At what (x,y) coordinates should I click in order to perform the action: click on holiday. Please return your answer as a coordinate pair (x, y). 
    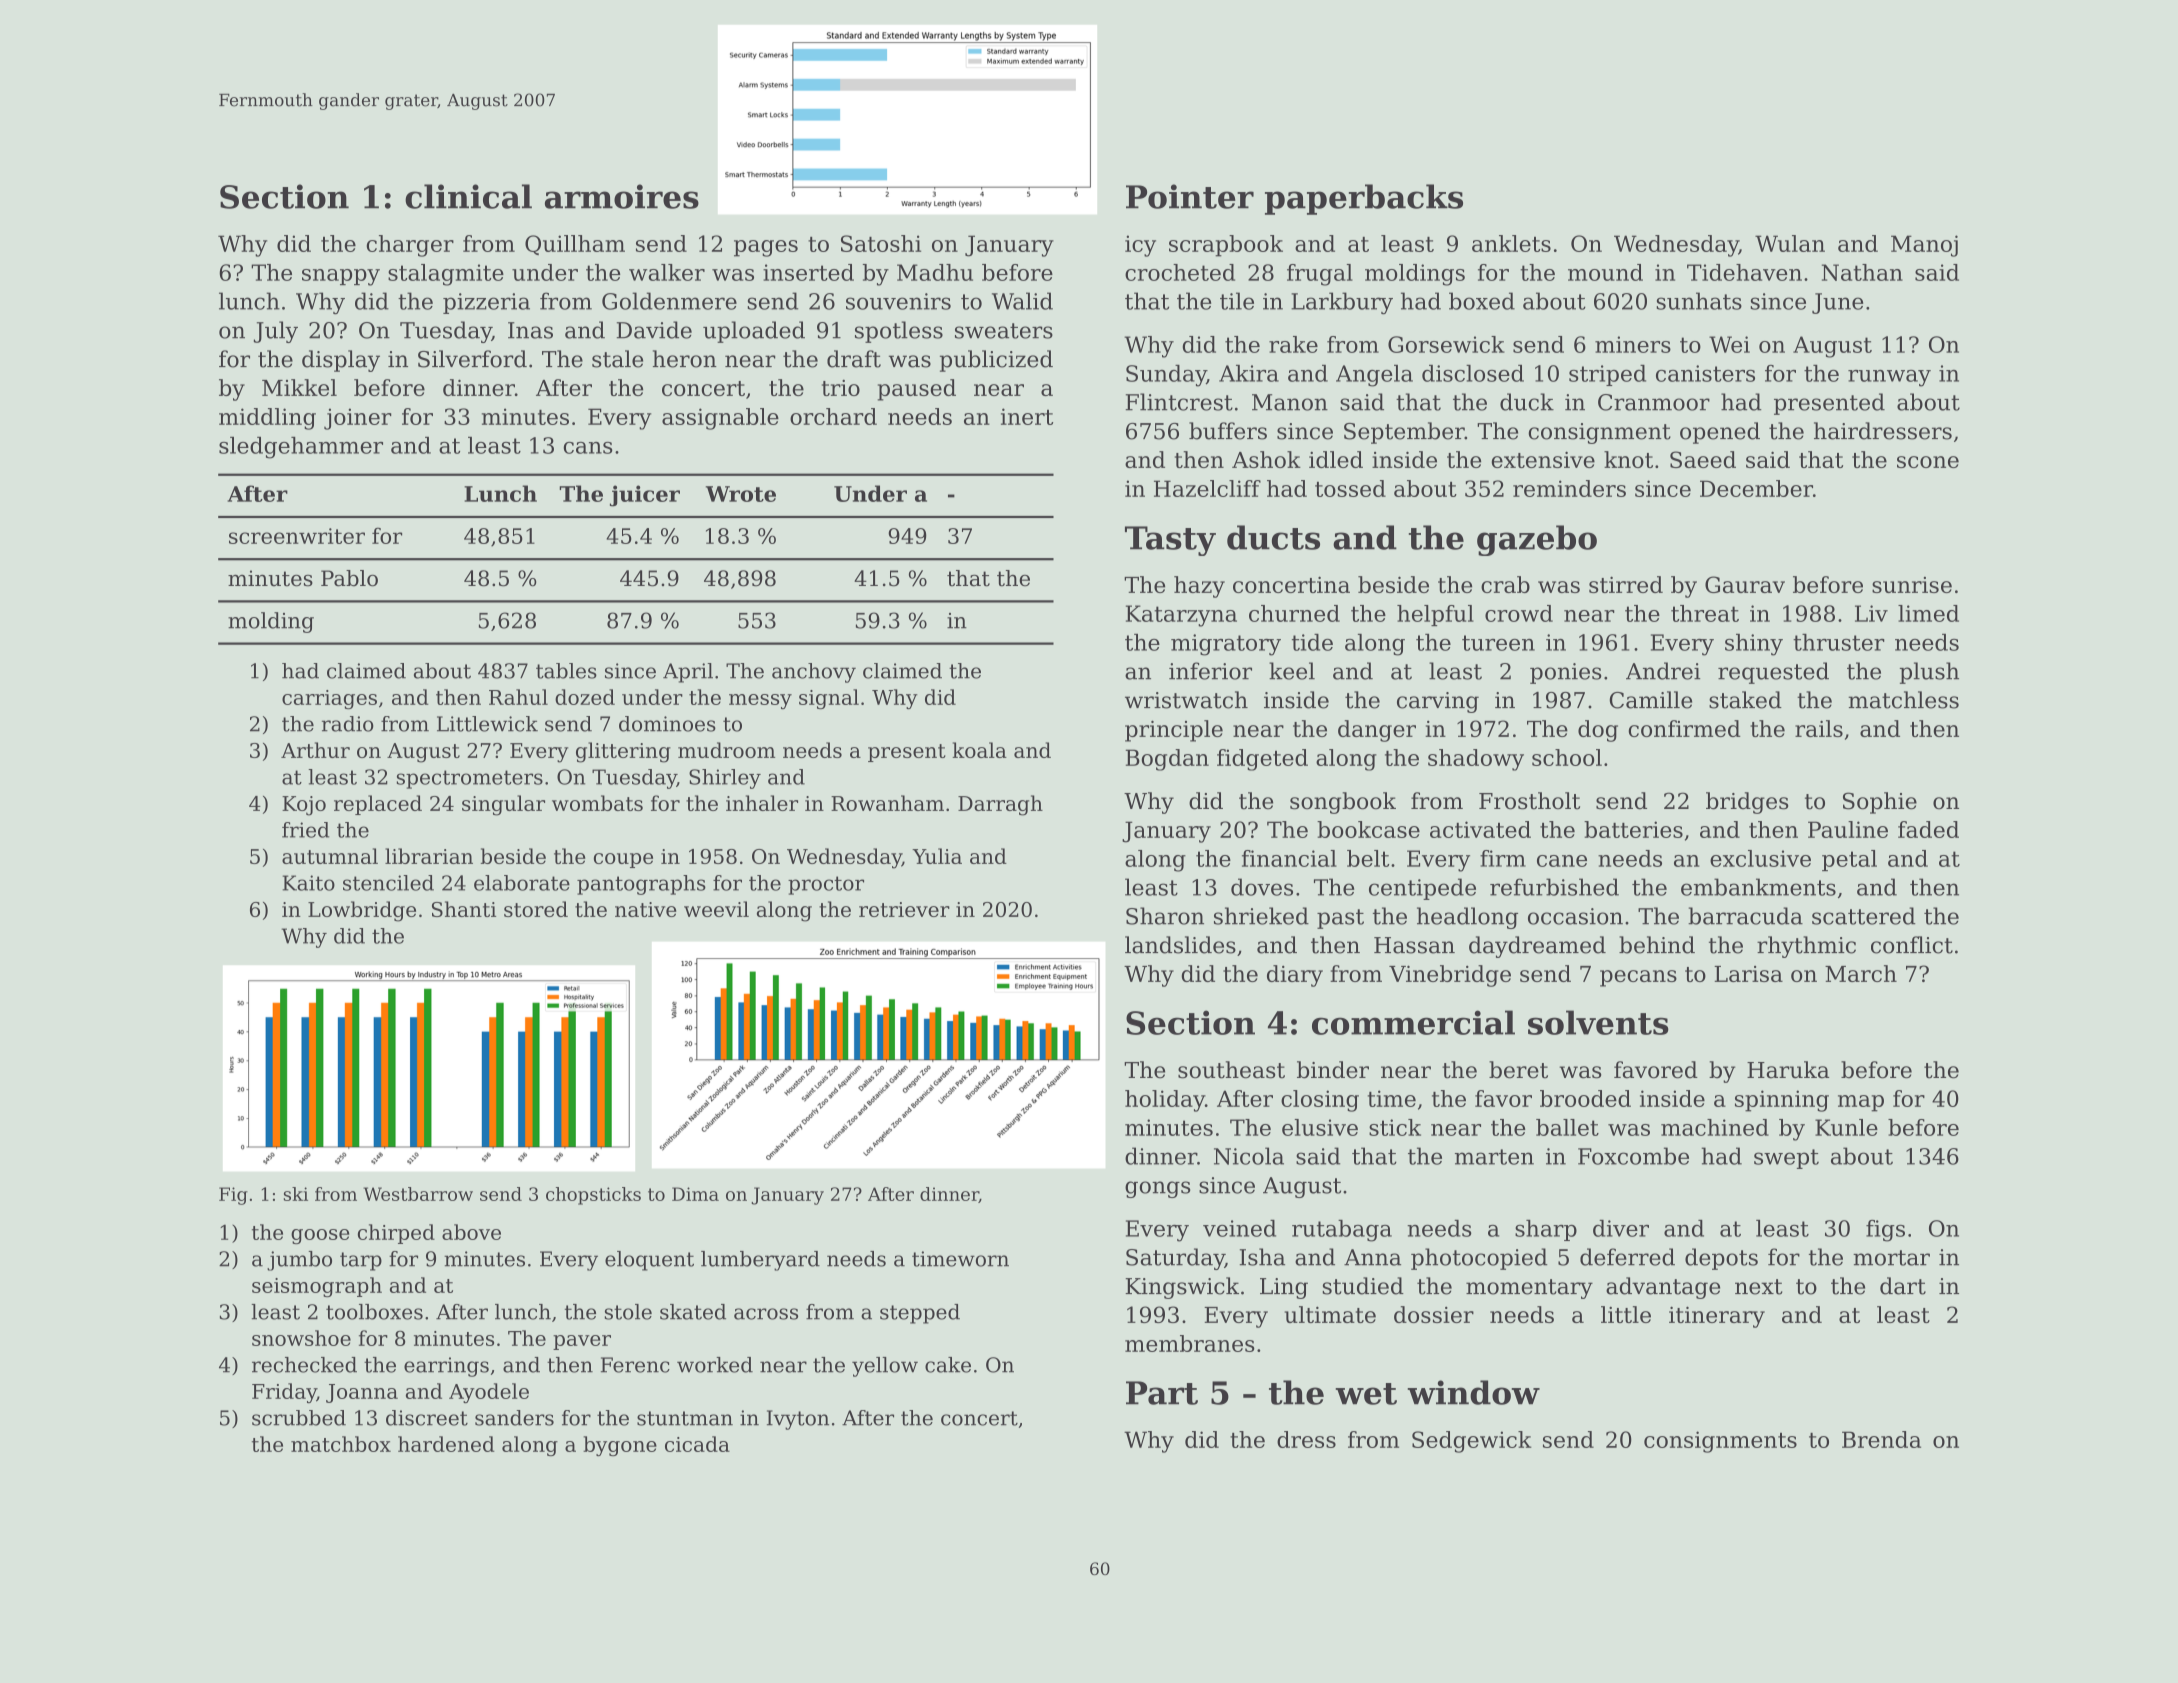
    Looking at the image, I should click on (1165, 1101).
